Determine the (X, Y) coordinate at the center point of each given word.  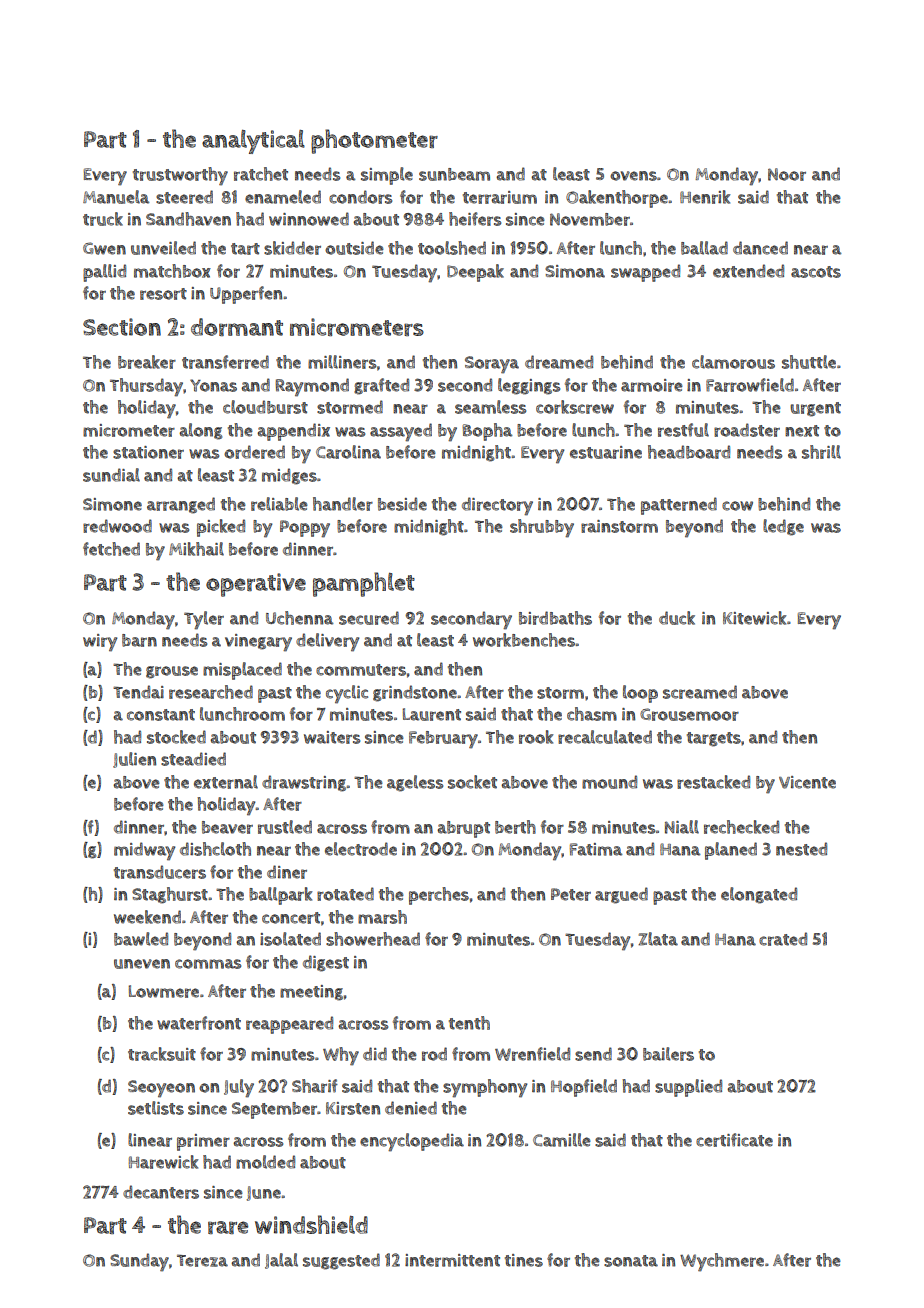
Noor (787, 174)
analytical (253, 142)
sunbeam (454, 174)
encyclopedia (412, 1142)
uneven (142, 964)
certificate (734, 1140)
